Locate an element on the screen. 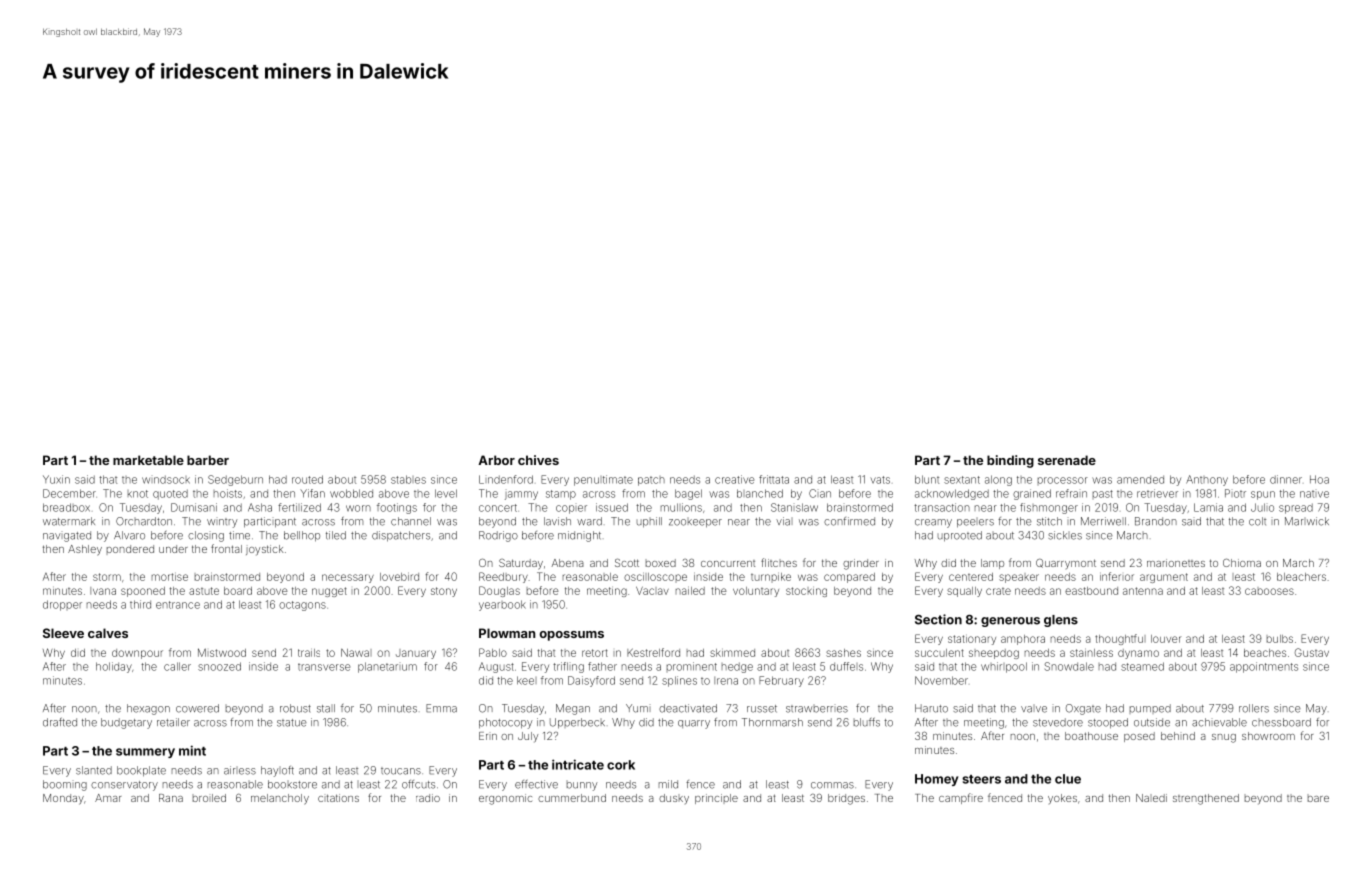  mint is located at coordinates (192, 750).
